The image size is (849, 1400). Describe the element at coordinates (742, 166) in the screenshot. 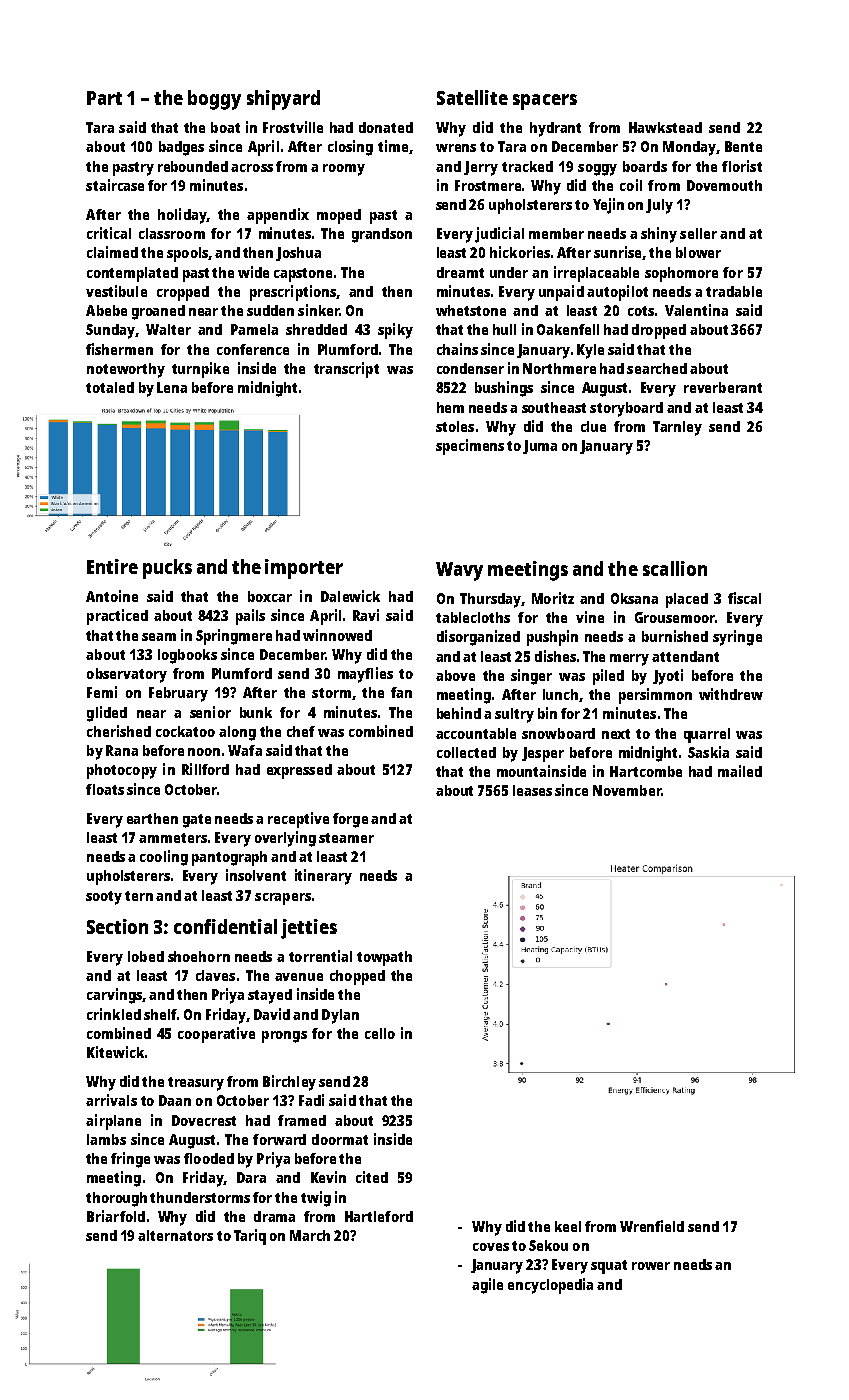

I see `florist` at that location.
